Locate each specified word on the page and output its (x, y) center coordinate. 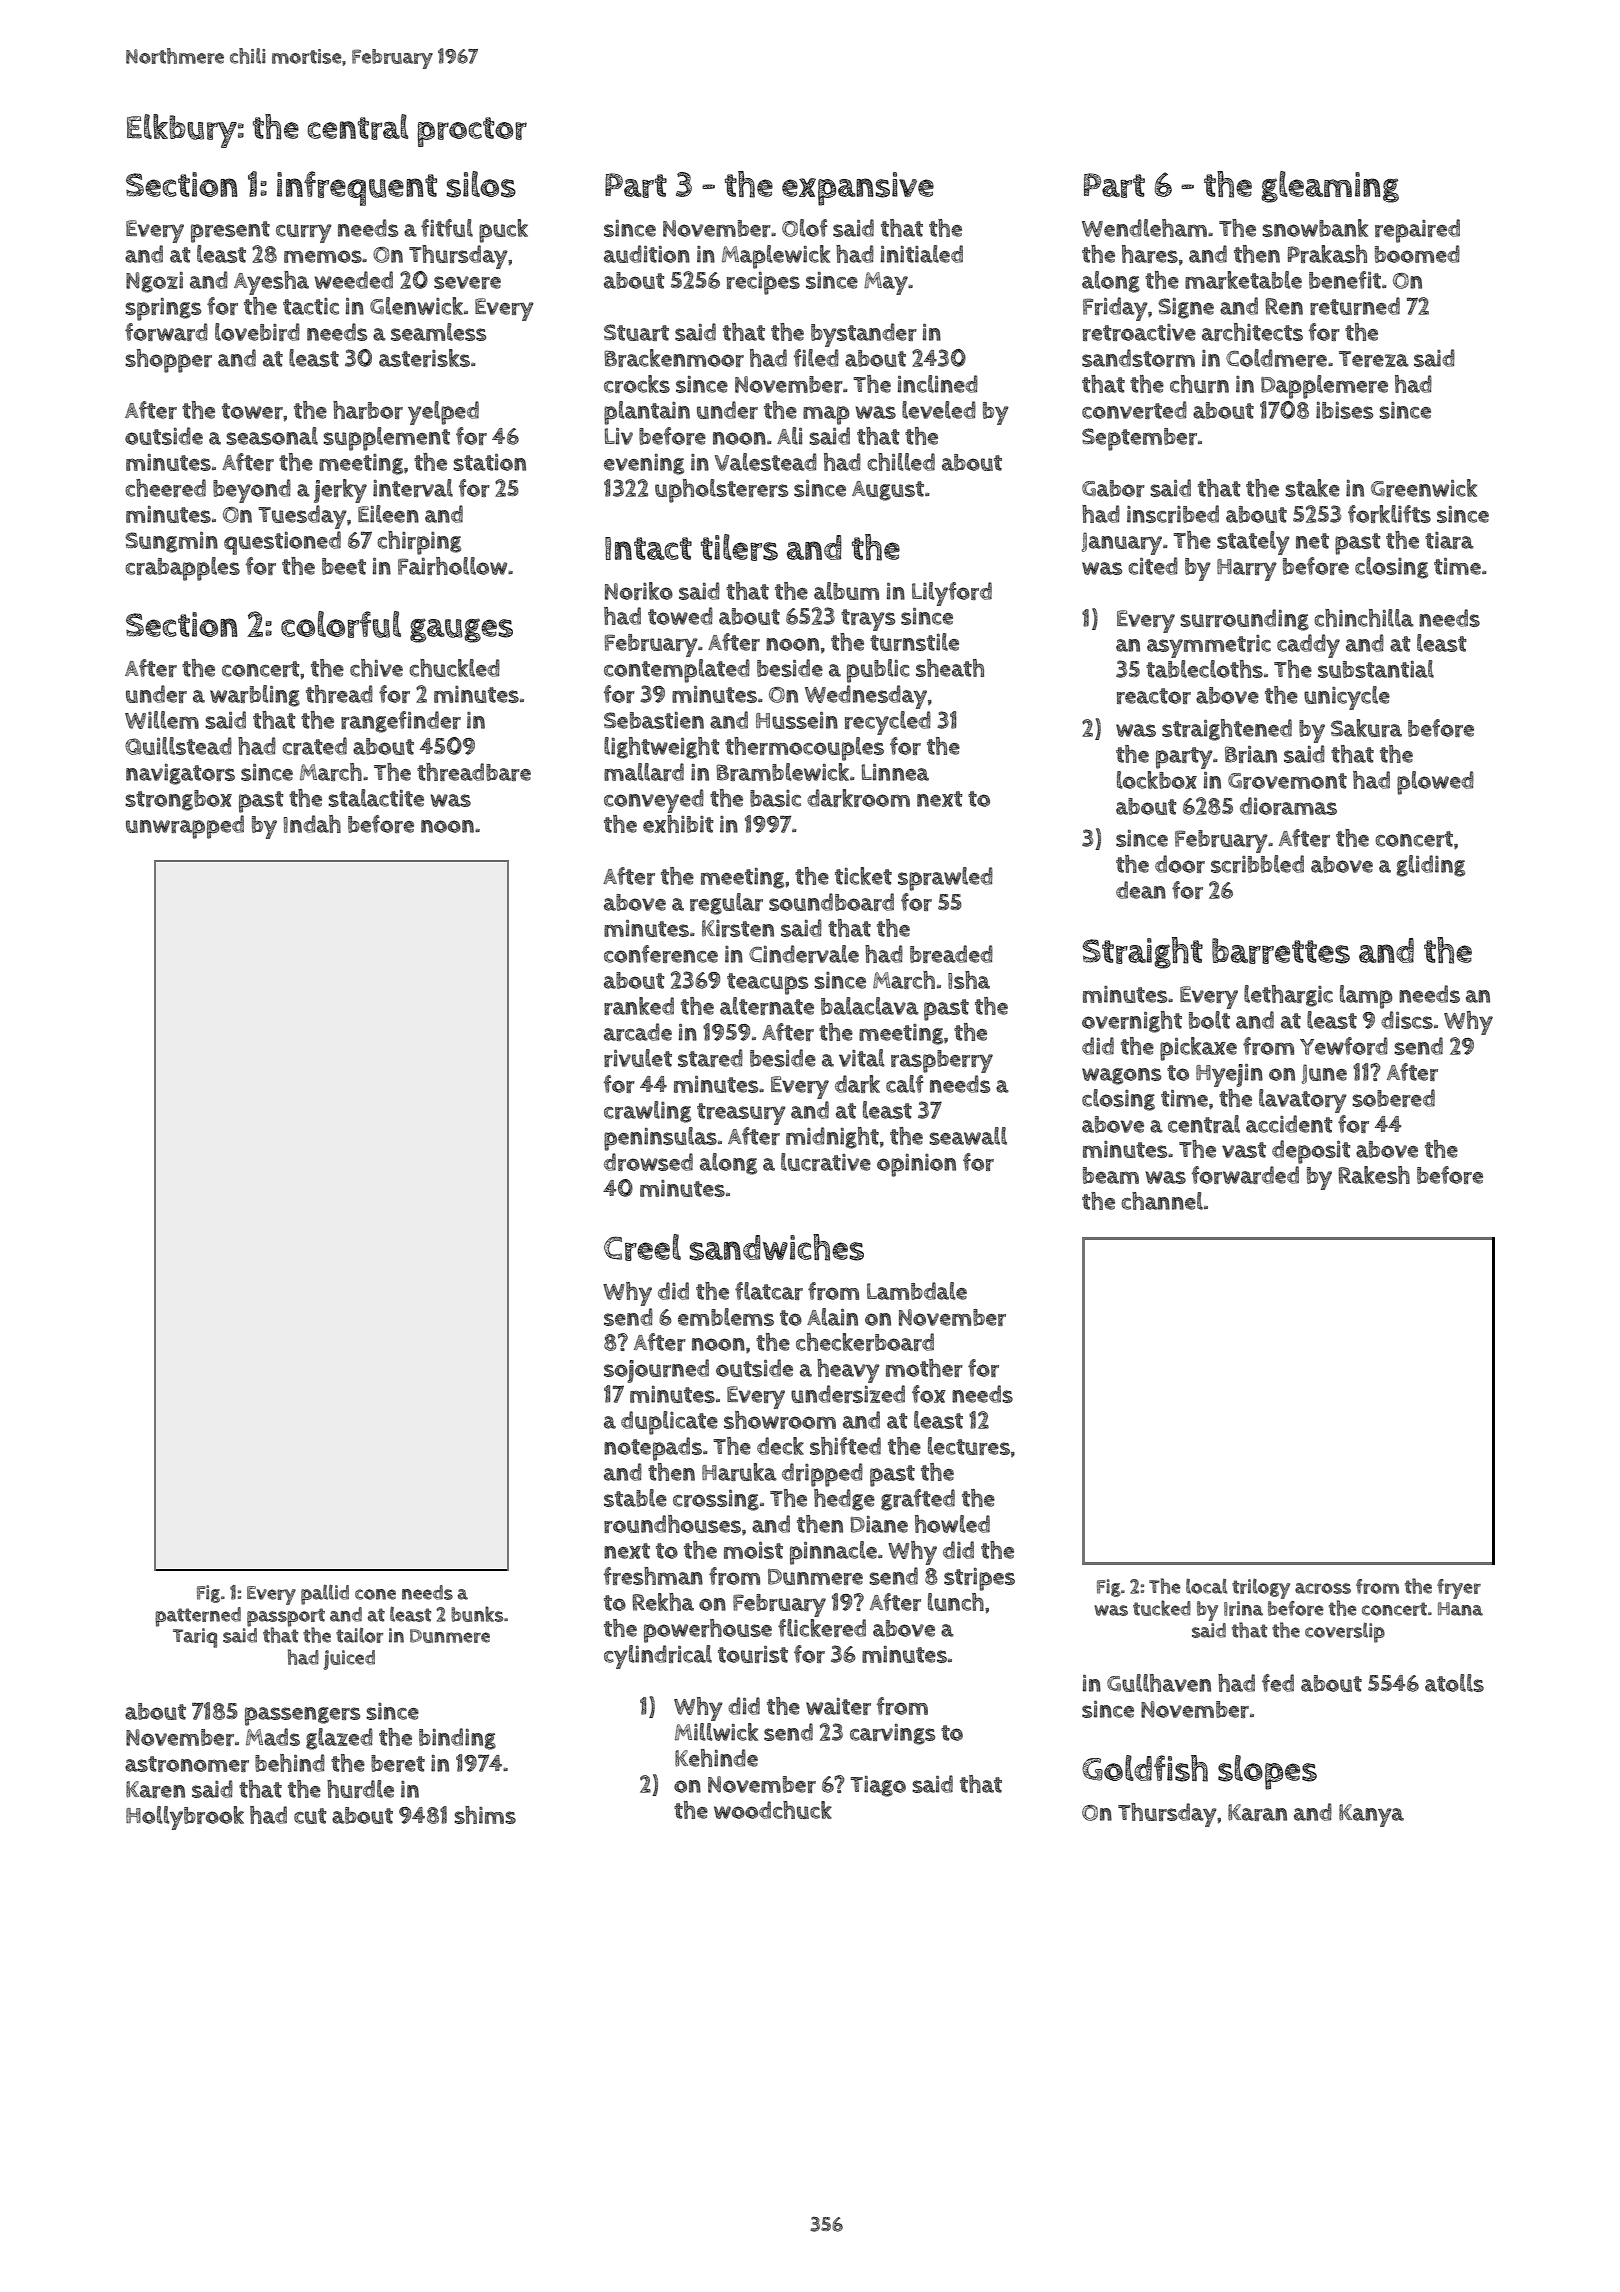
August (888, 491)
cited (1153, 566)
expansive (858, 189)
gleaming (1330, 187)
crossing (716, 1500)
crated (315, 746)
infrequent (357, 188)
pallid (325, 1594)
